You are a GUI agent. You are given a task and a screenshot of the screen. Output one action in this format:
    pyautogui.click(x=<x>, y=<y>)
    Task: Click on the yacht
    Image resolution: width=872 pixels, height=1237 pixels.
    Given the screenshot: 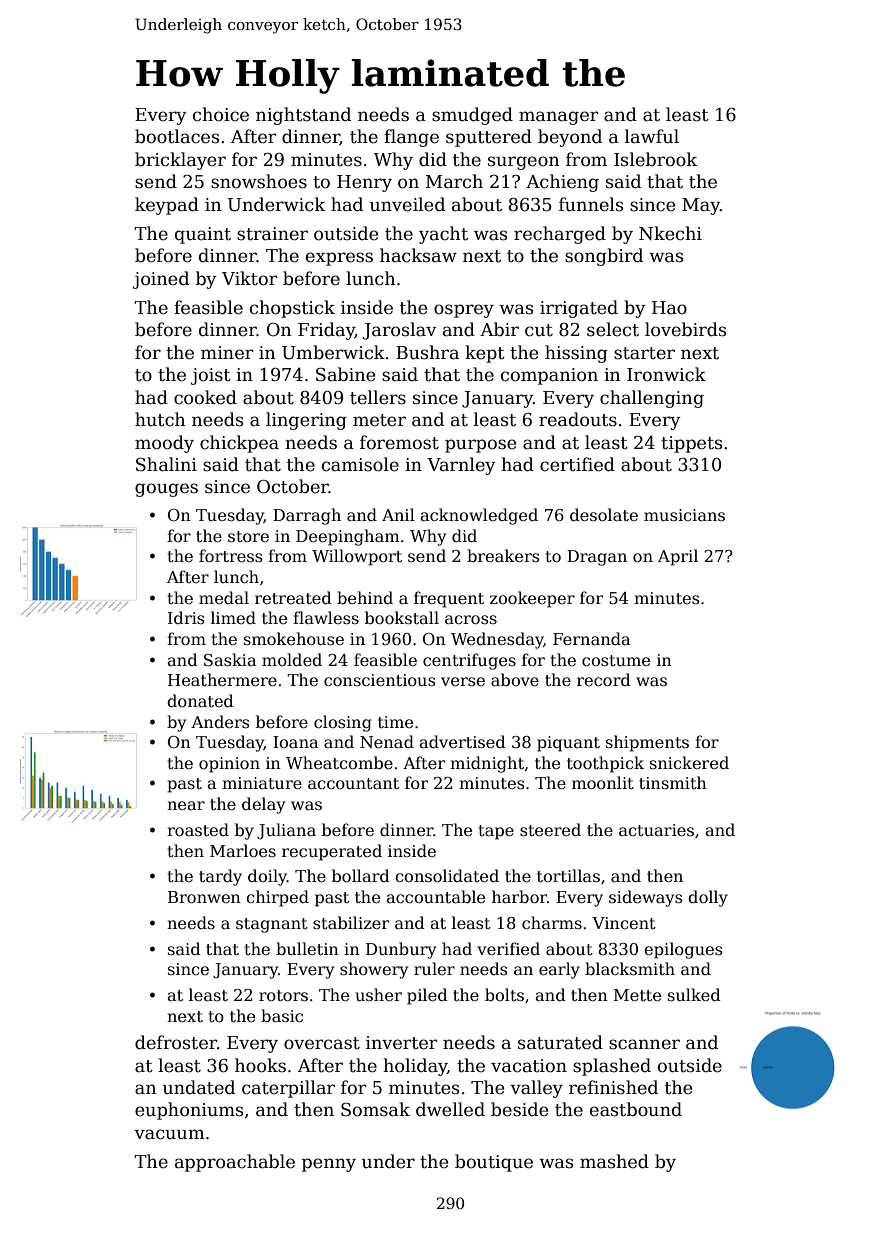 What is the action you would take?
    pyautogui.click(x=443, y=235)
